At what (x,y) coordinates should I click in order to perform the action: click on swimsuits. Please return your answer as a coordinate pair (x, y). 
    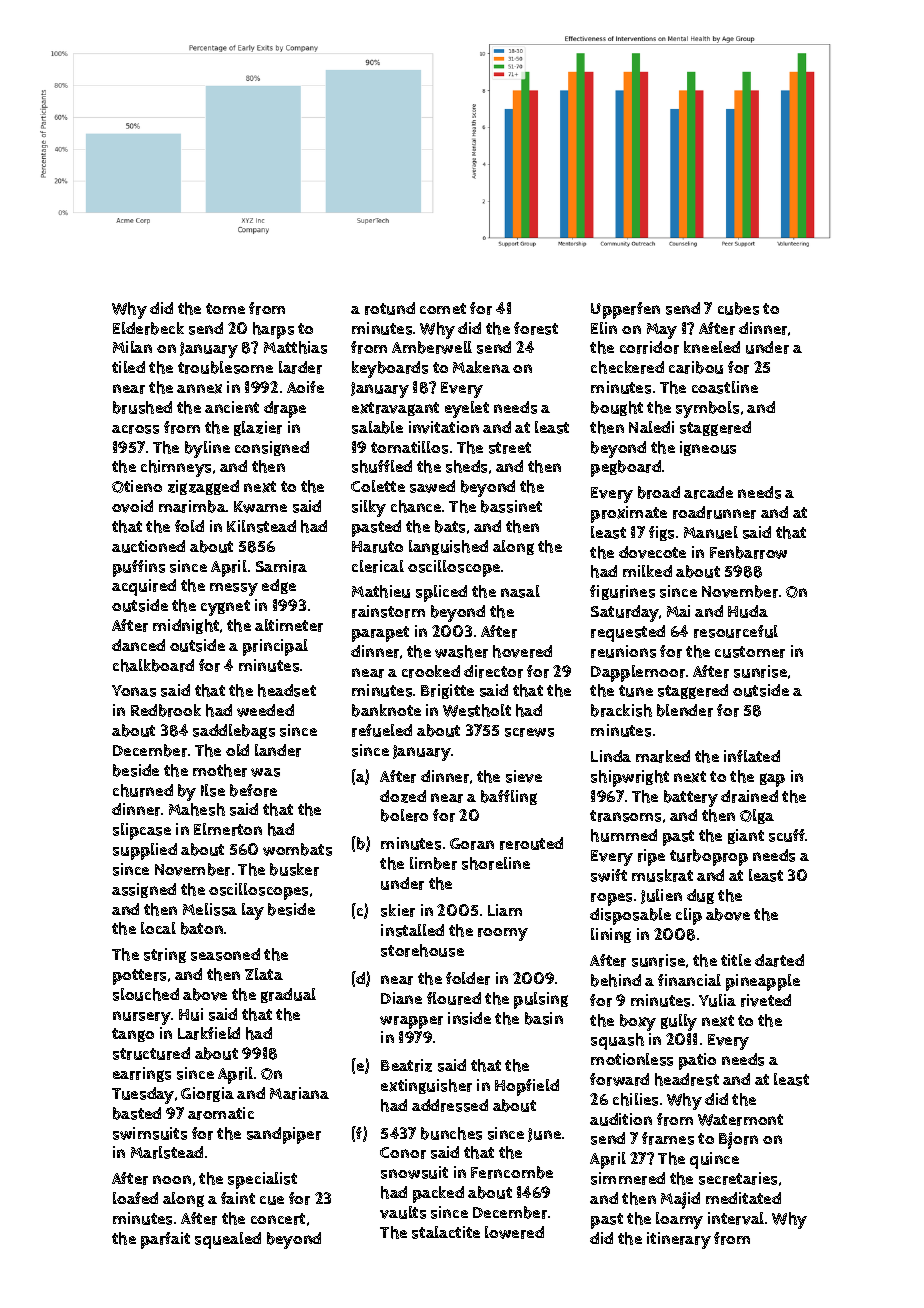
    Looking at the image, I should click on (150, 1133).
